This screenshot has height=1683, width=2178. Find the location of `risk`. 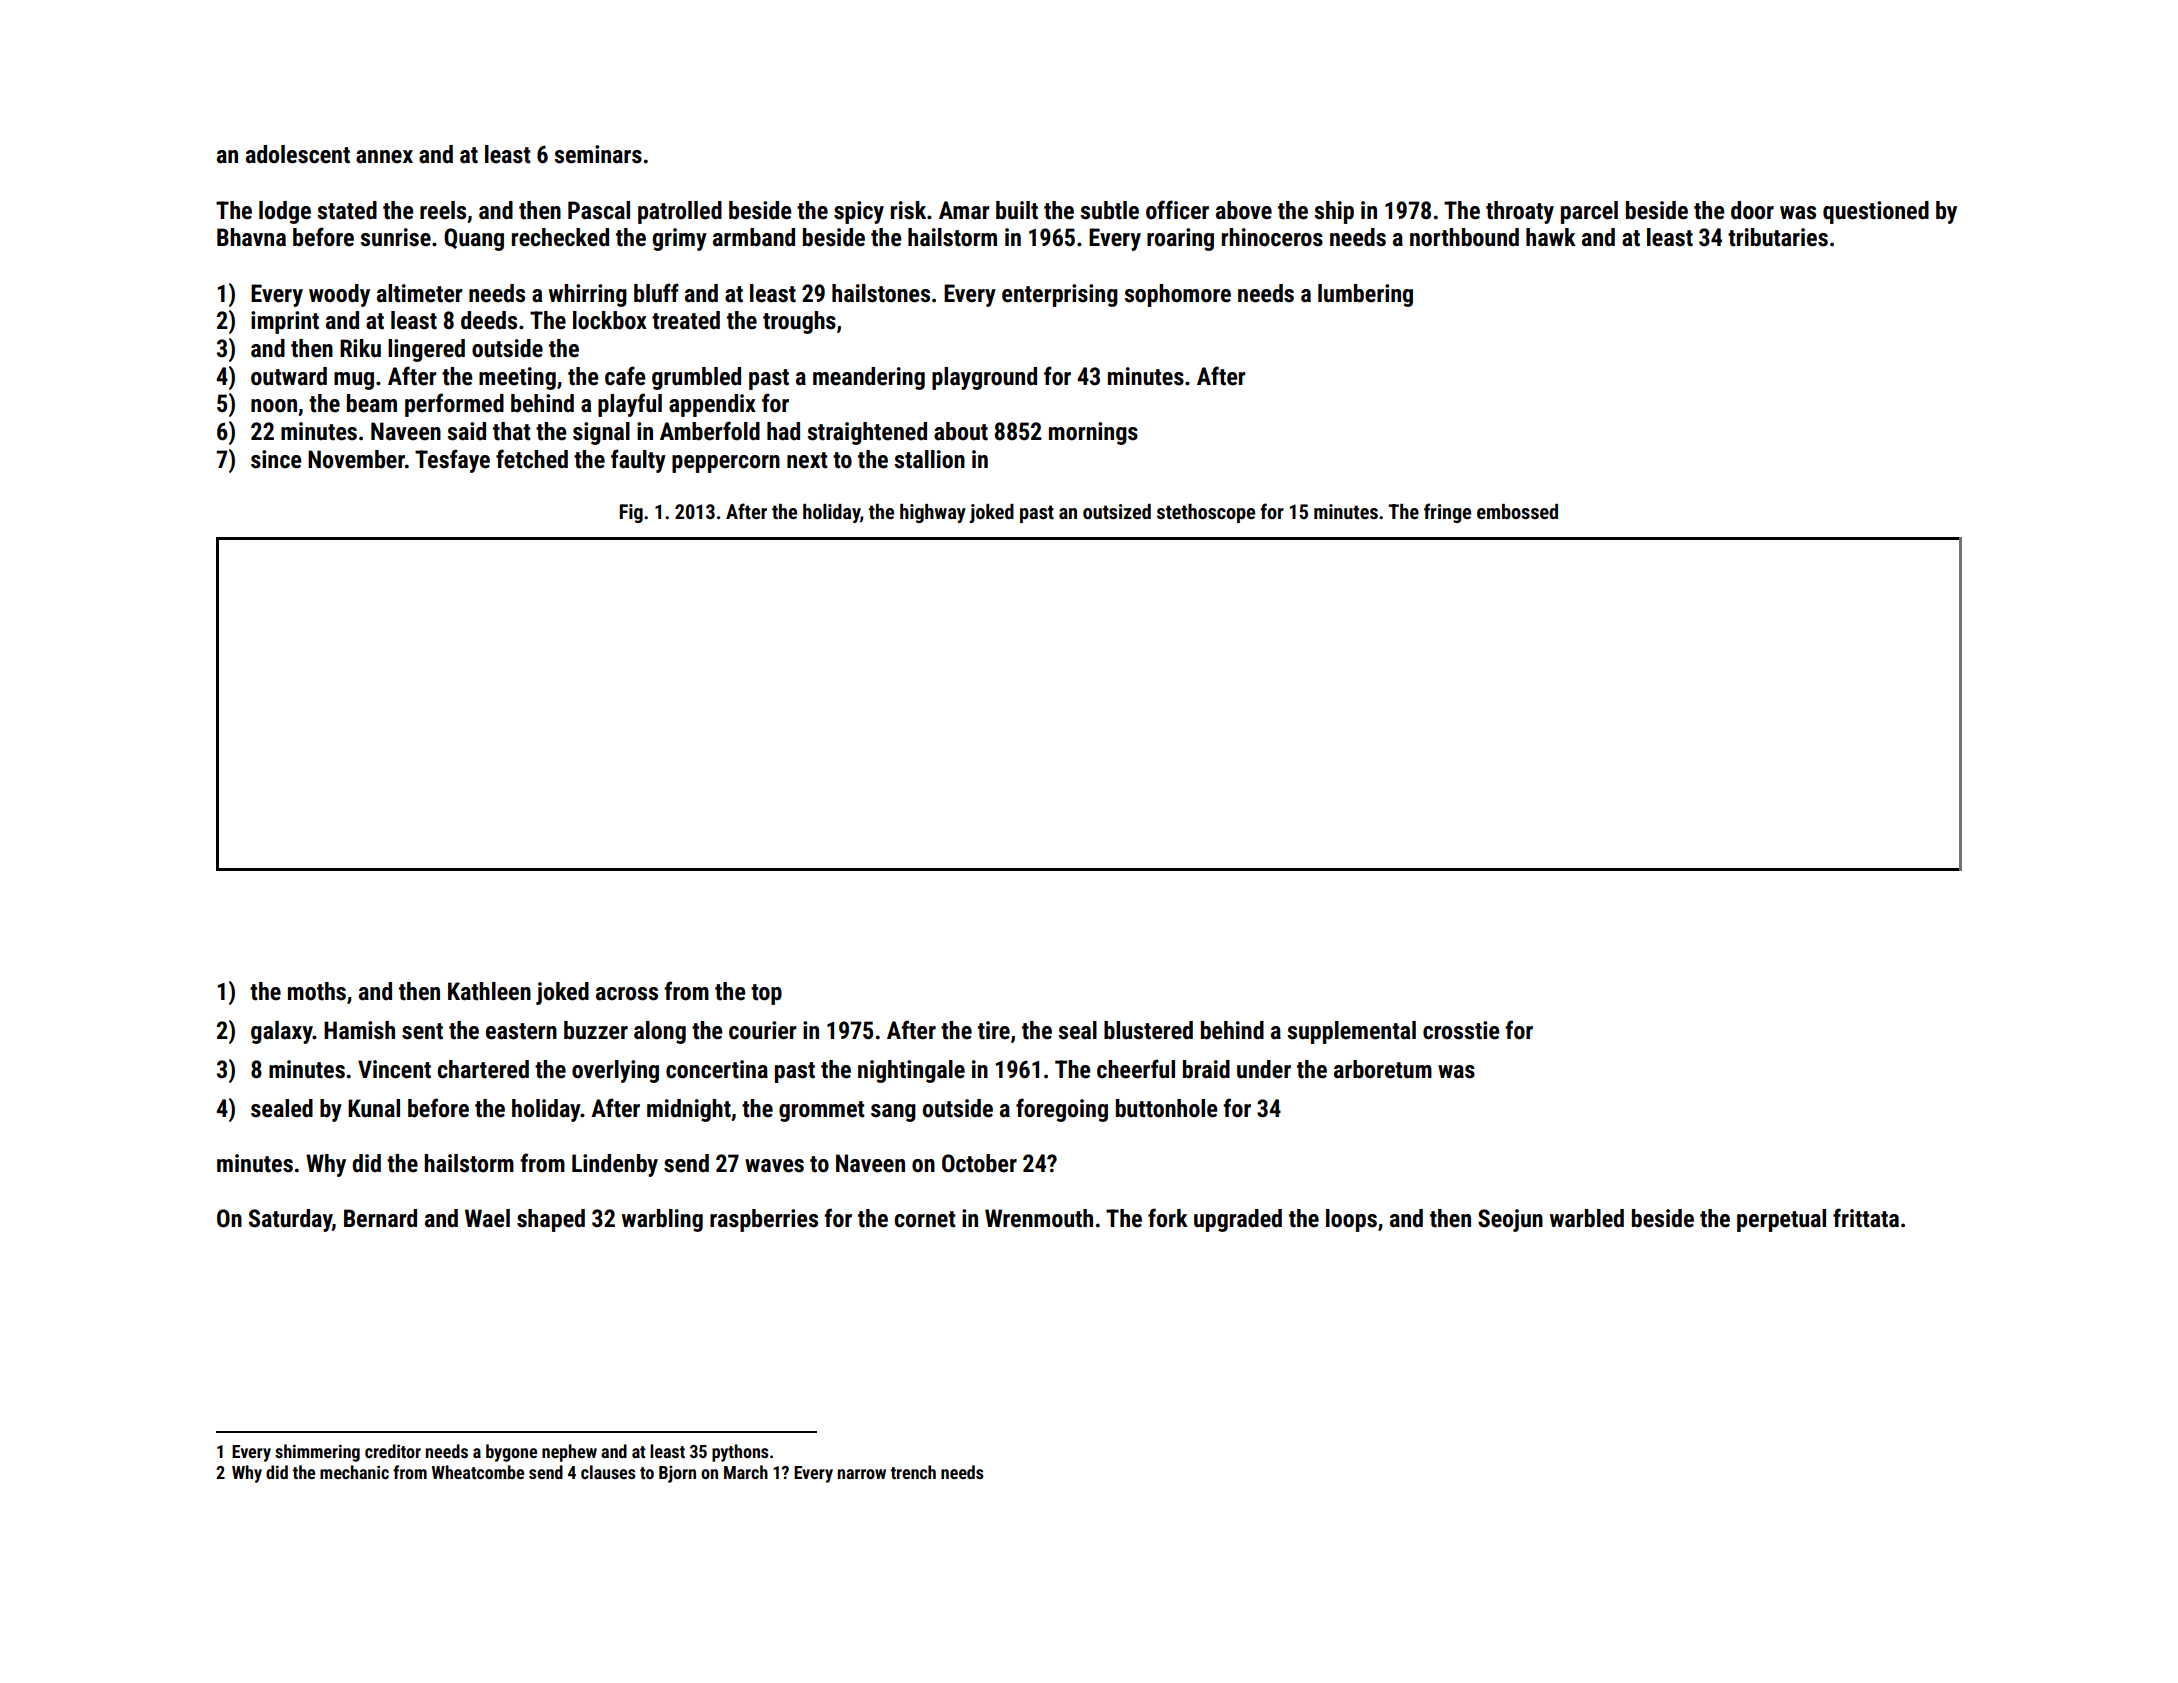

risk is located at coordinates (908, 210).
